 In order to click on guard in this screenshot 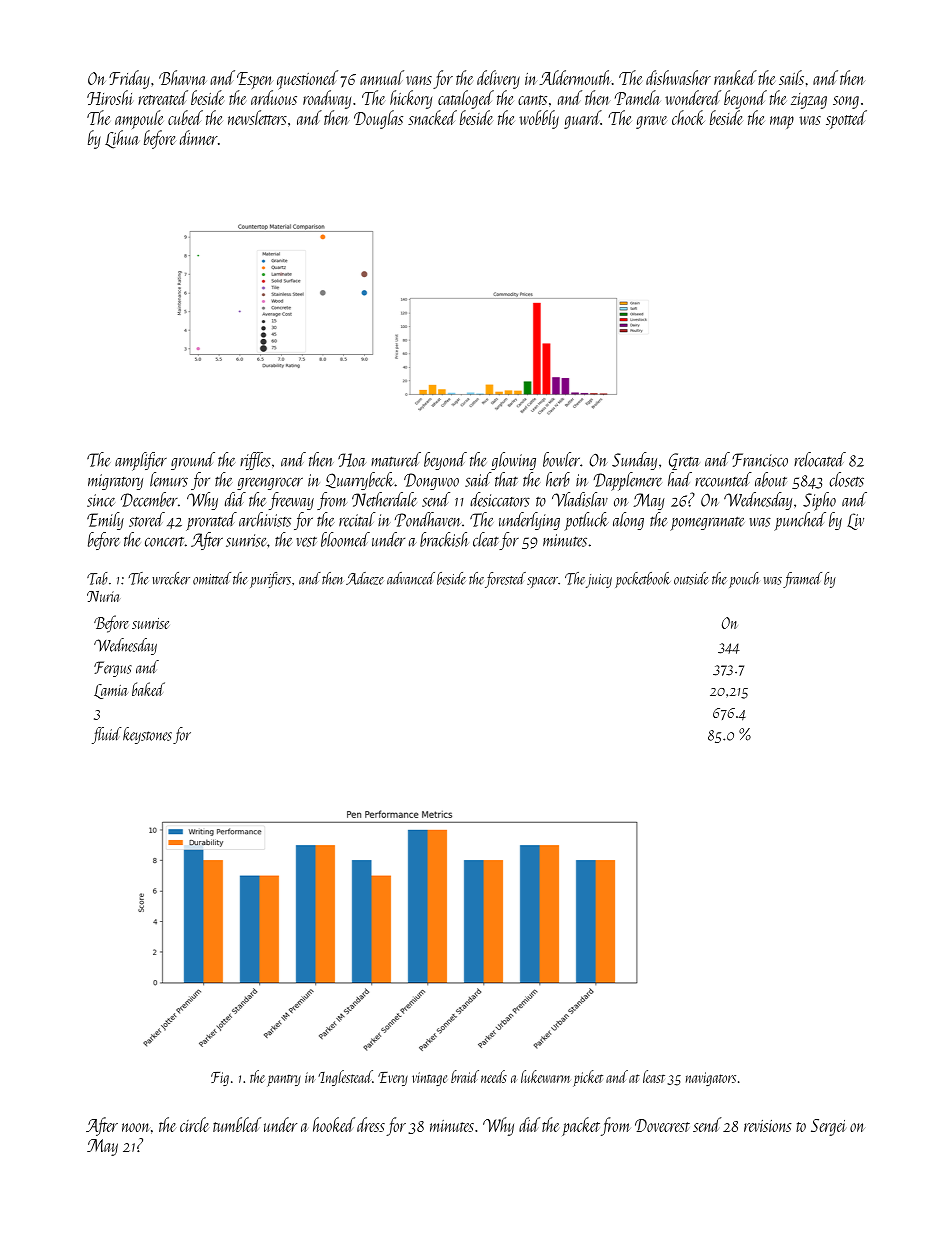, I will do `click(582, 119)`.
